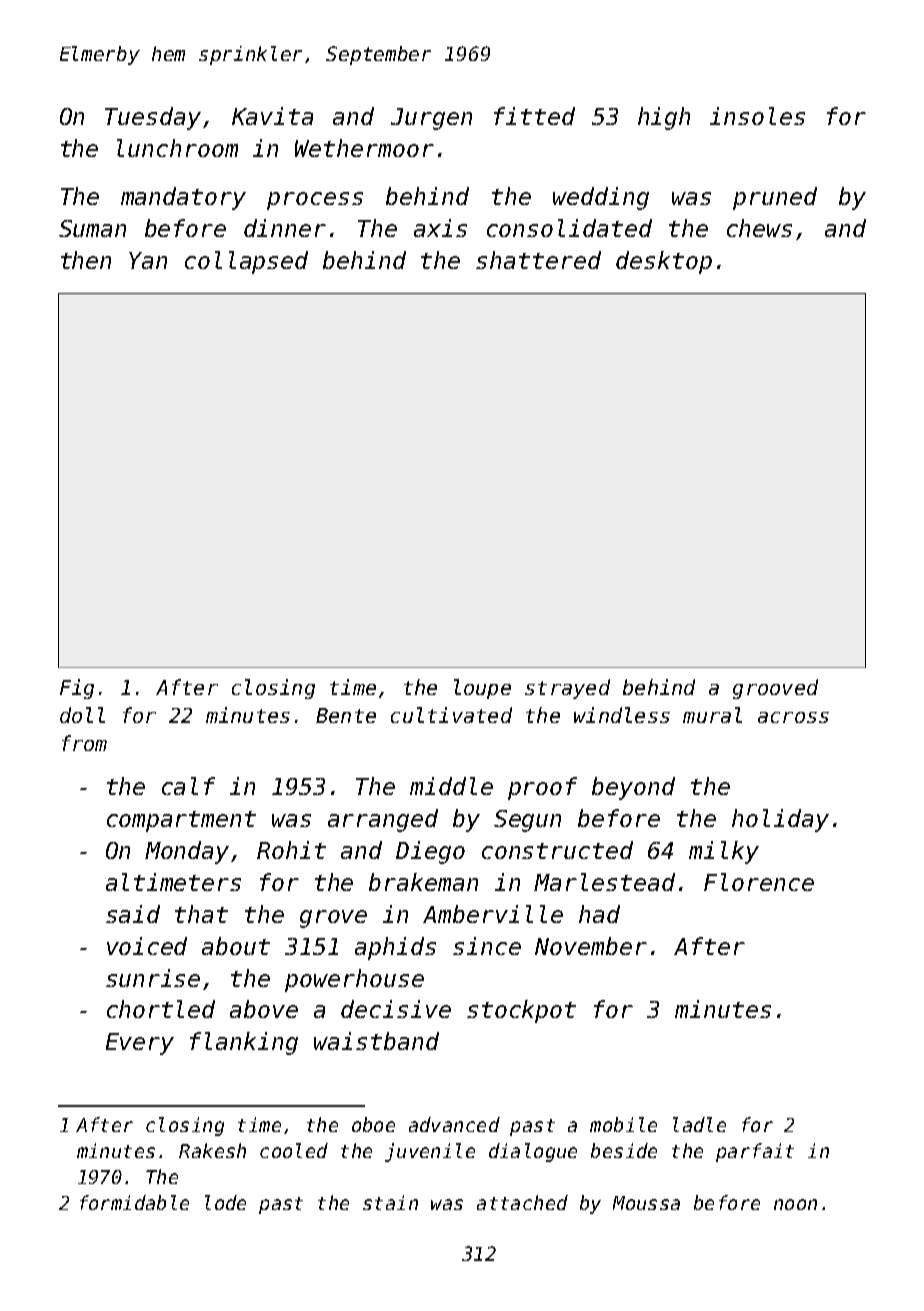 This document has height=1311, width=924. What do you see at coordinates (780, 820) in the document?
I see `holiday` at bounding box center [780, 820].
